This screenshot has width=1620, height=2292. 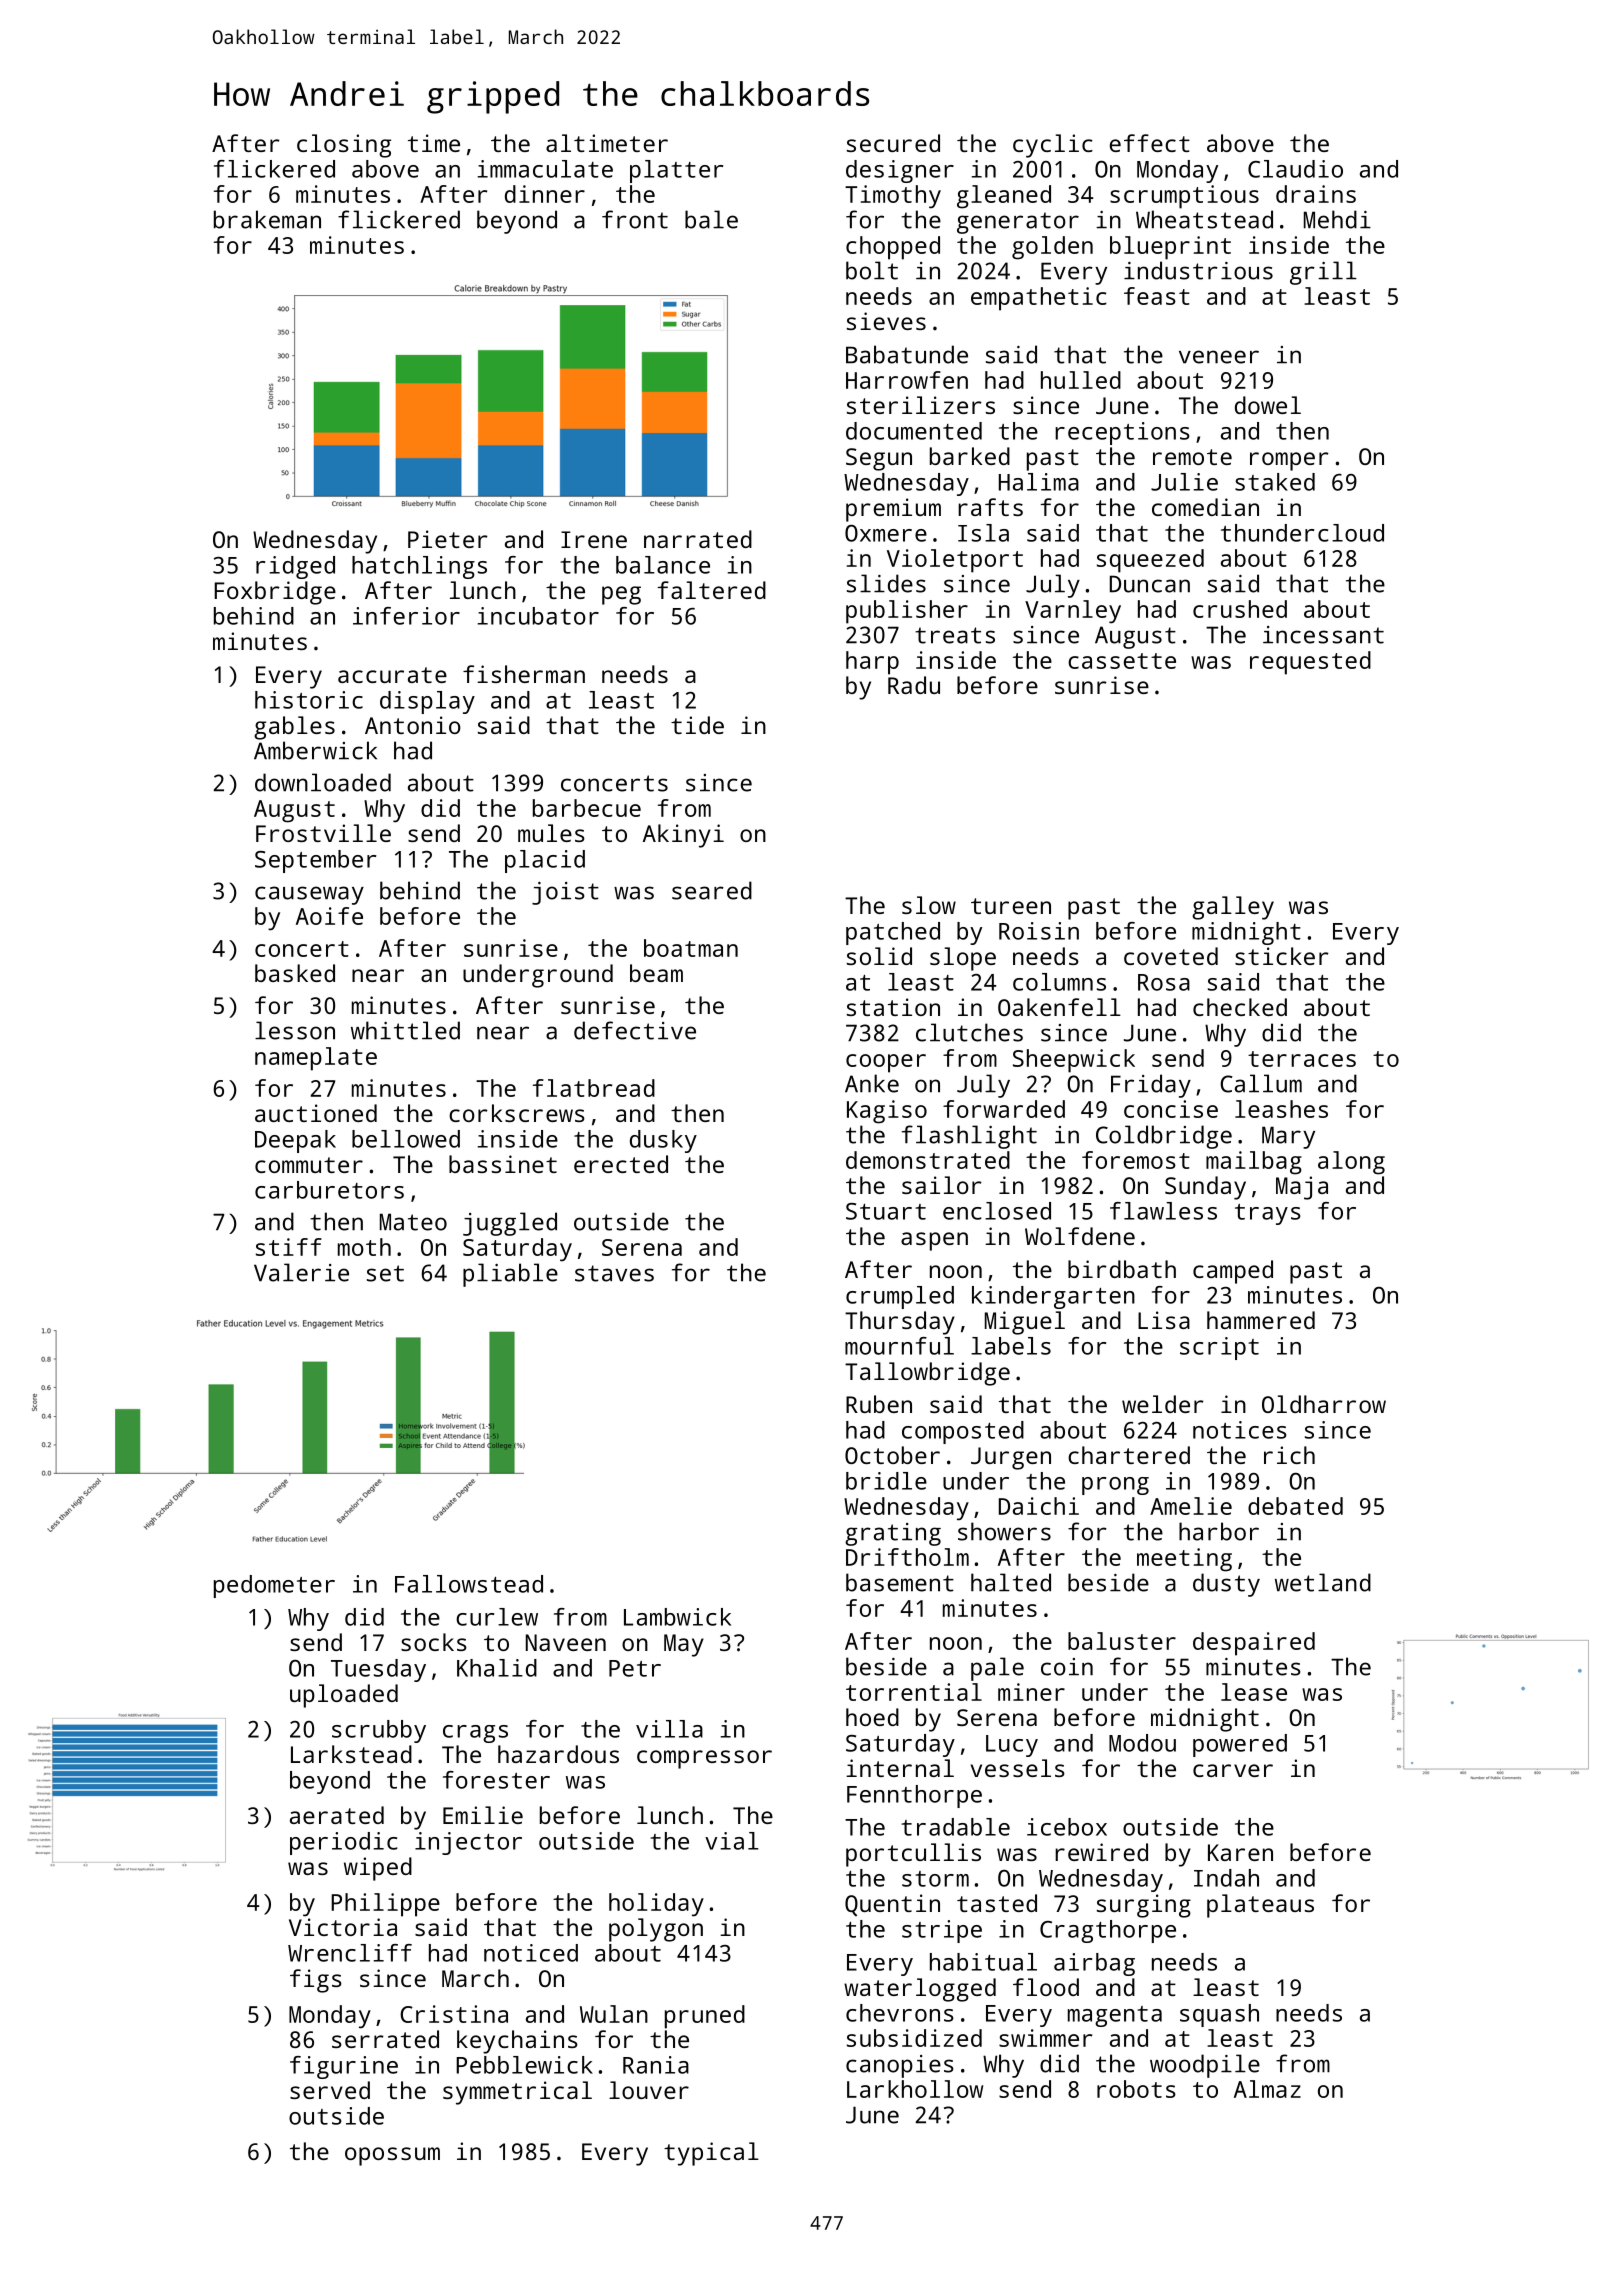 What do you see at coordinates (545, 861) in the screenshot?
I see `placid` at bounding box center [545, 861].
